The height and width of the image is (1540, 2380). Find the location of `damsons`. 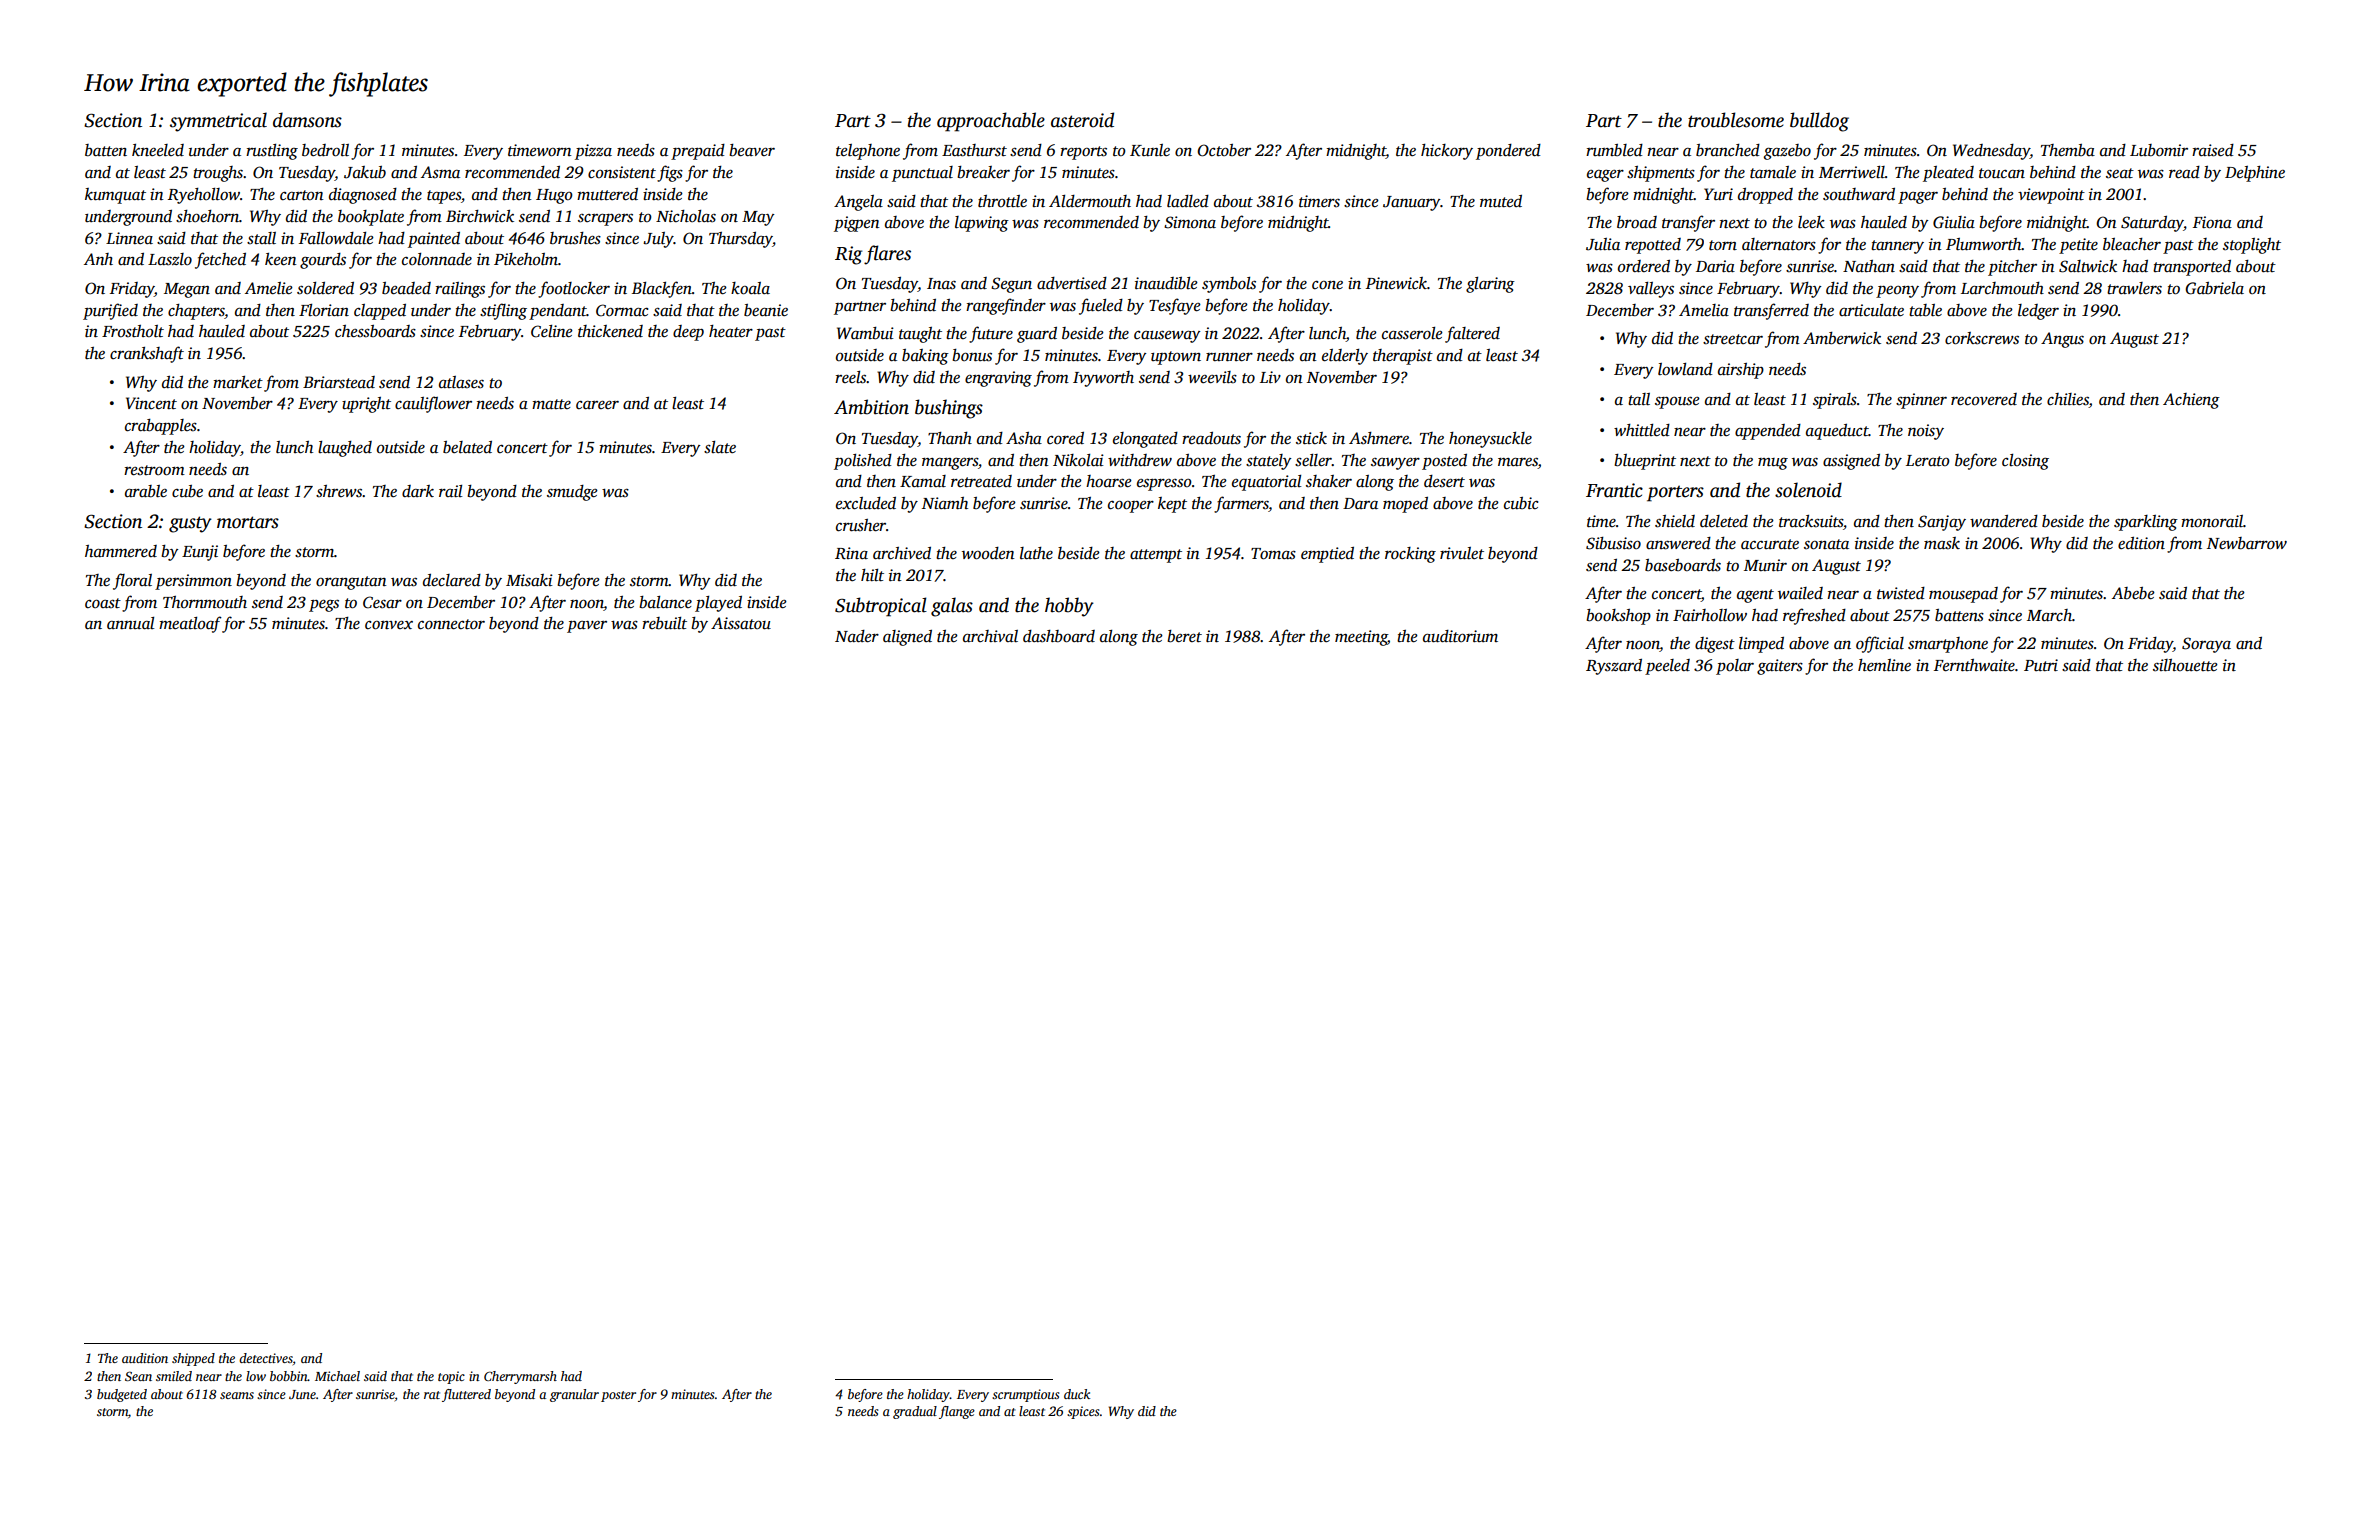

damsons is located at coordinates (307, 120).
